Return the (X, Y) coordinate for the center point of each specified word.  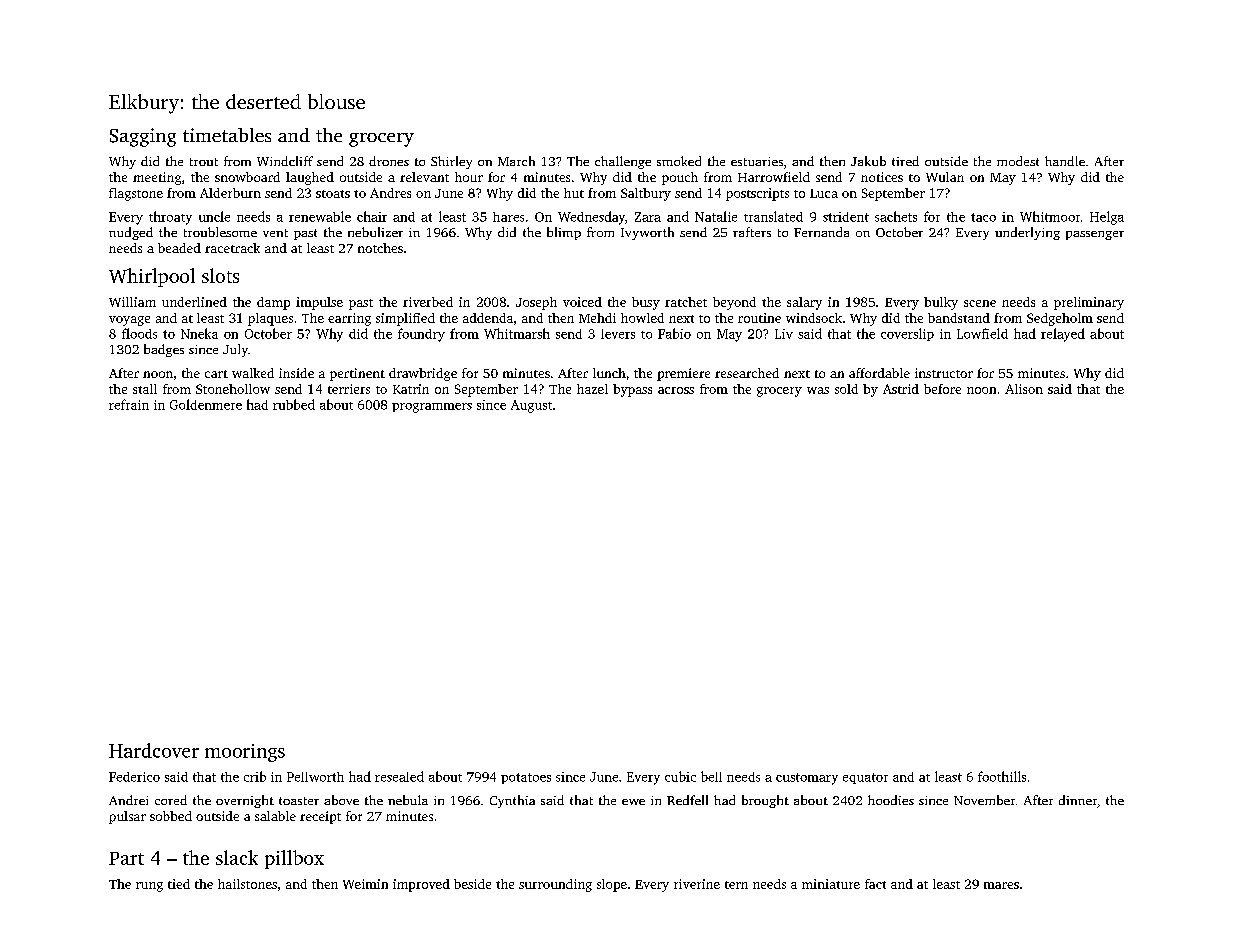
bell (711, 776)
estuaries (757, 161)
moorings (245, 753)
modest (1018, 161)
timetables (227, 135)
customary (807, 779)
